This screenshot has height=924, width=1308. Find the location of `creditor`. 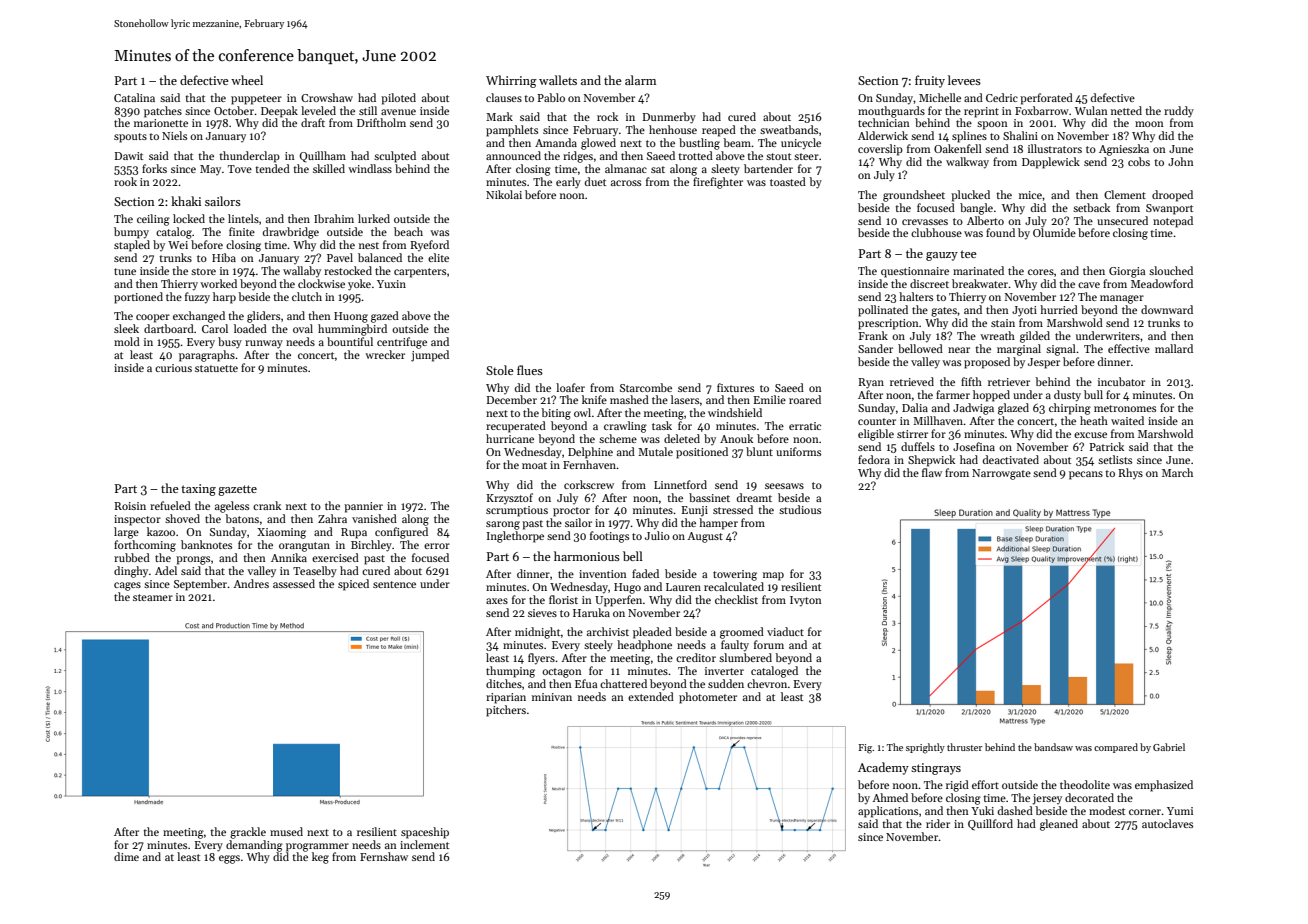

creditor is located at coordinates (696, 657).
